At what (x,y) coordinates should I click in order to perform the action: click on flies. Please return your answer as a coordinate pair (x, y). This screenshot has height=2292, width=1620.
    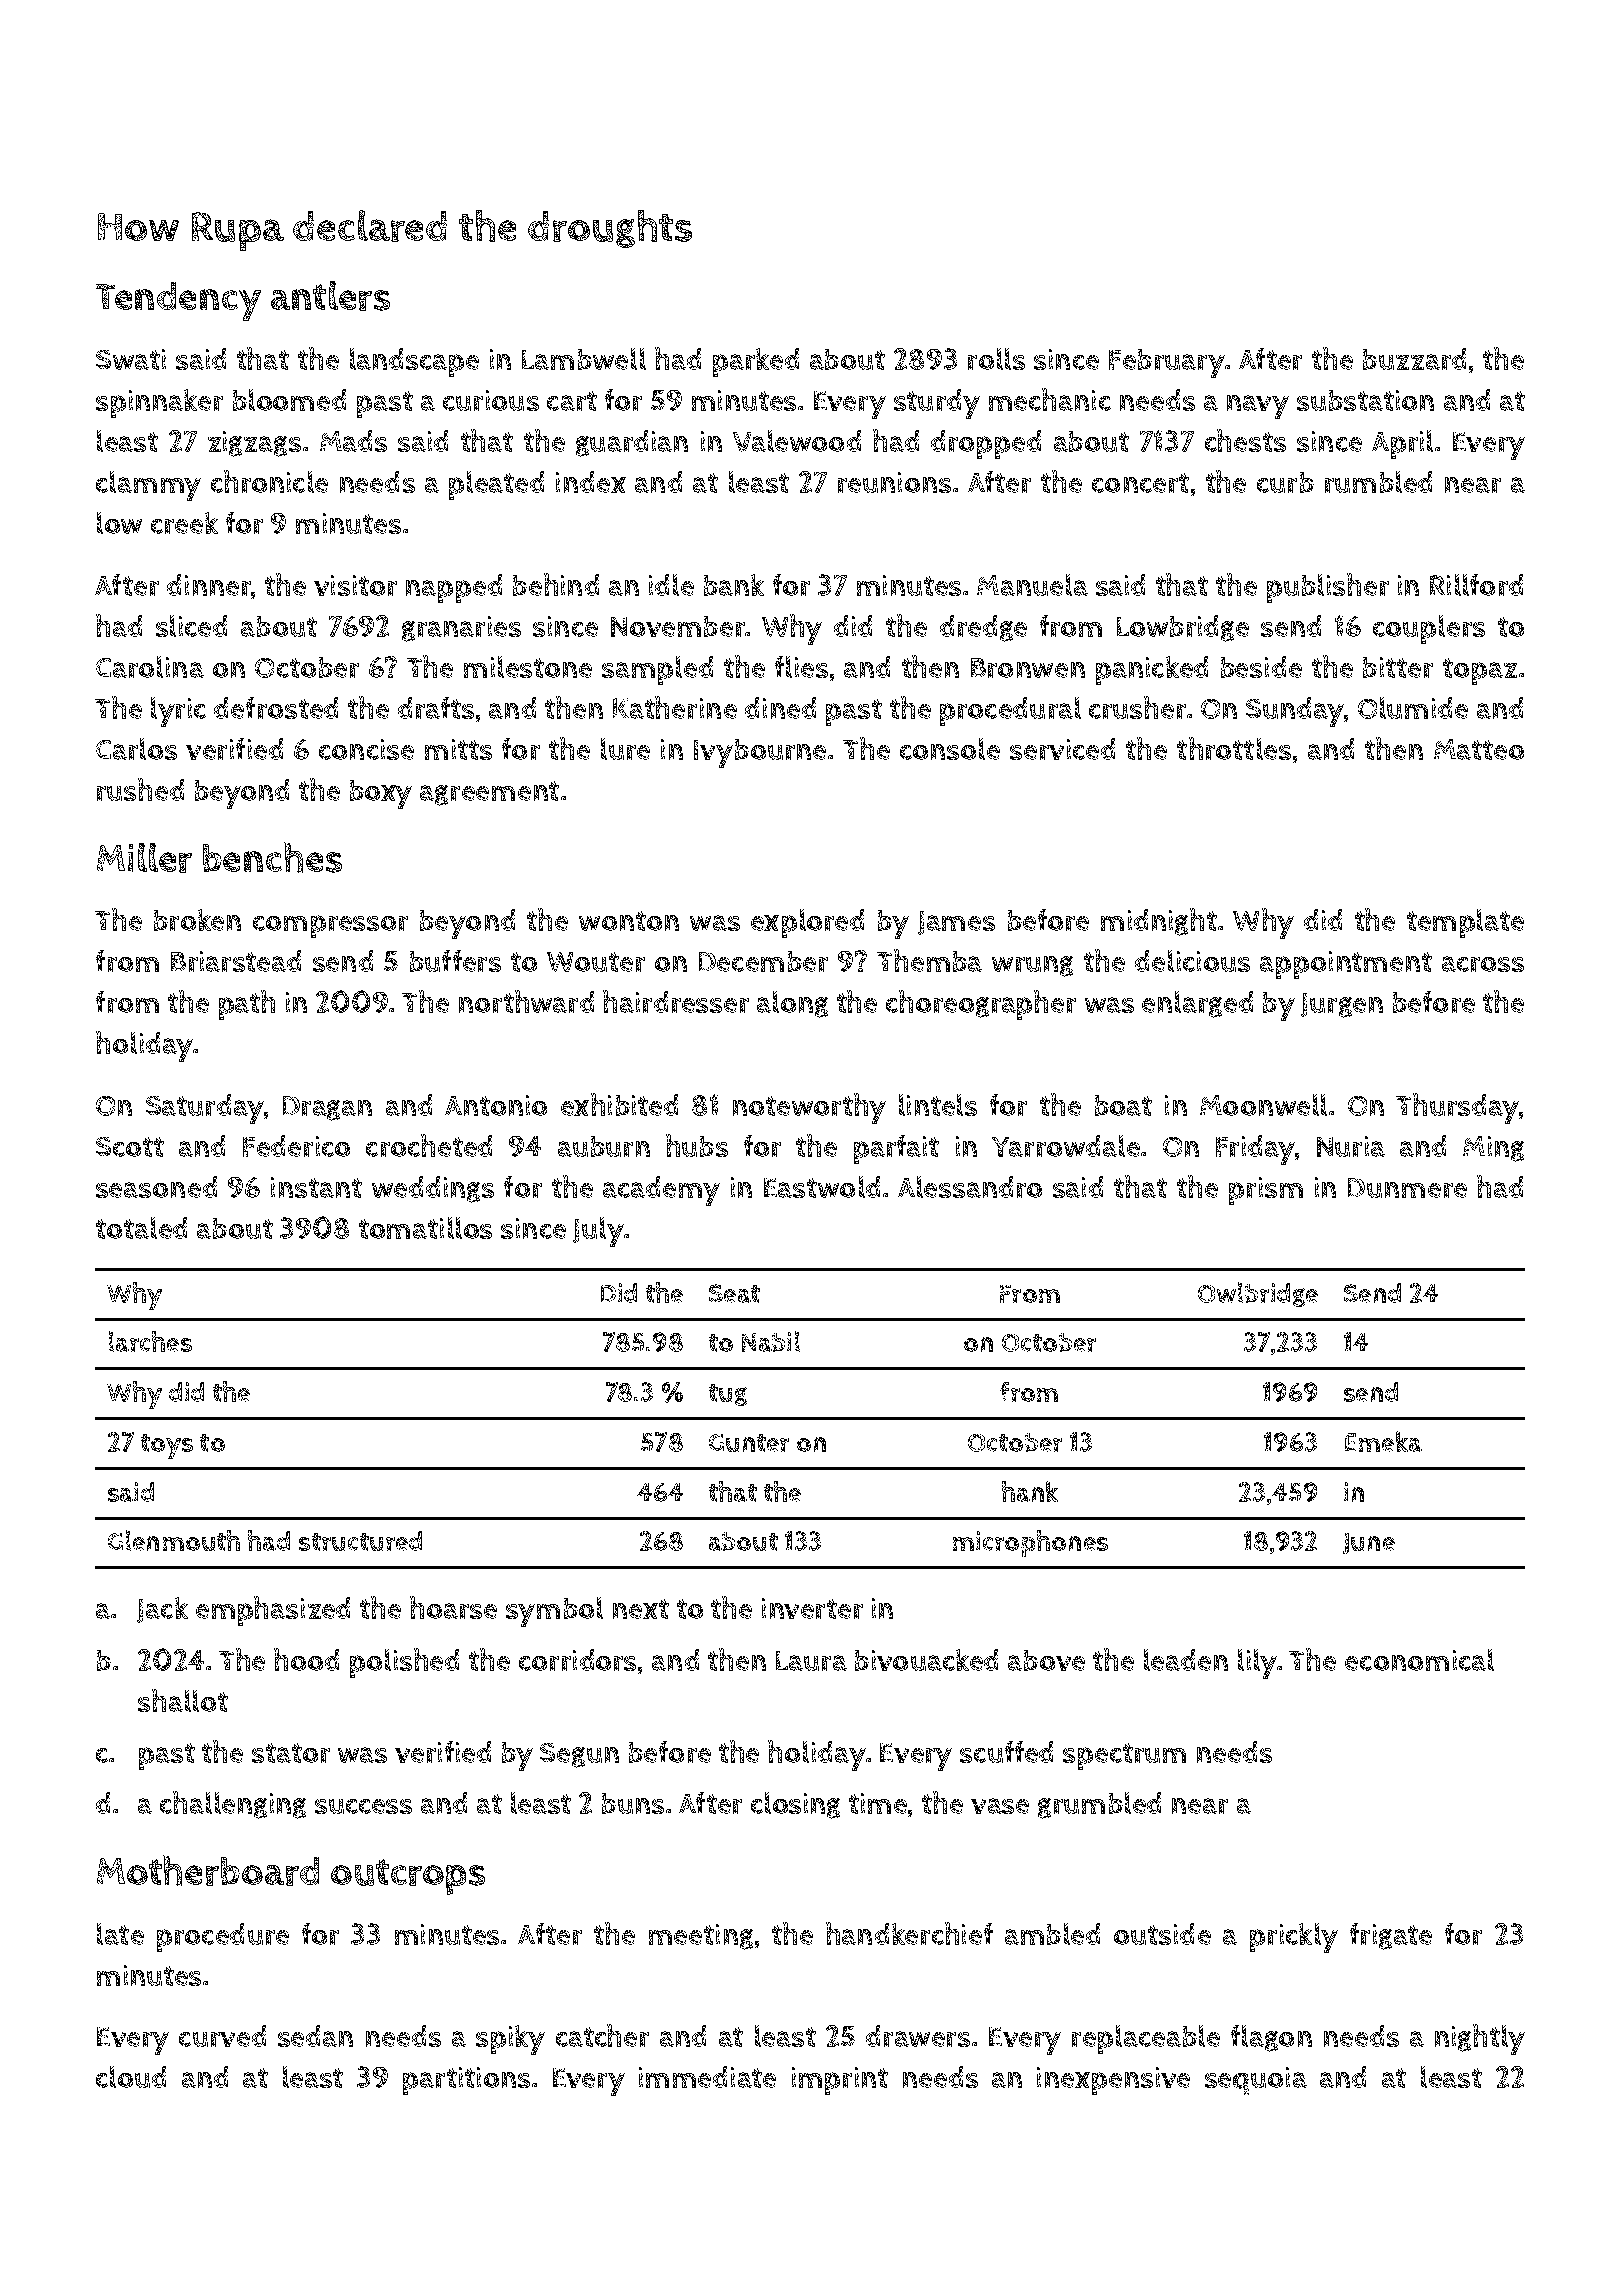
    Looking at the image, I should click on (801, 667).
